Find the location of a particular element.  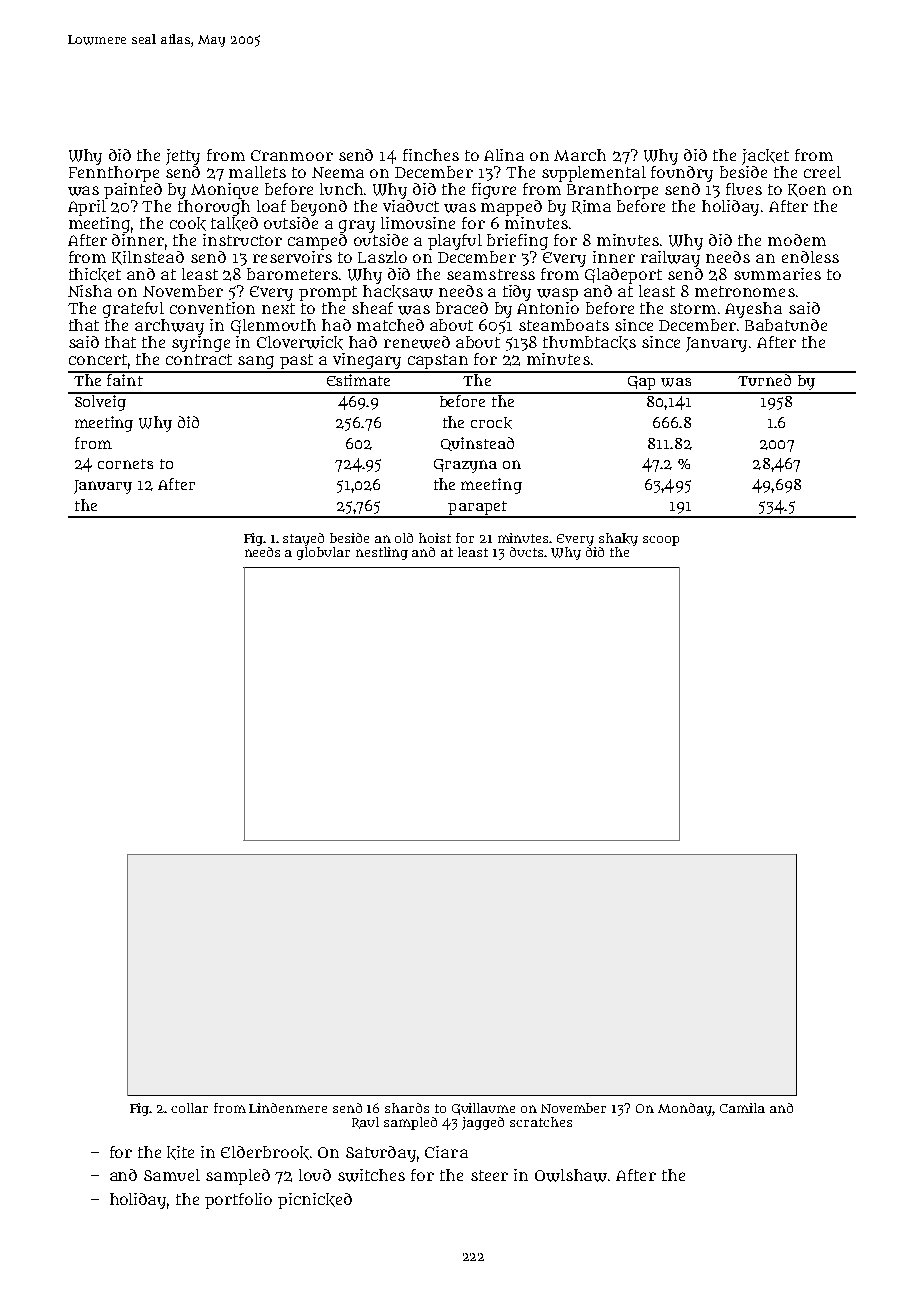

instructor is located at coordinates (242, 240).
